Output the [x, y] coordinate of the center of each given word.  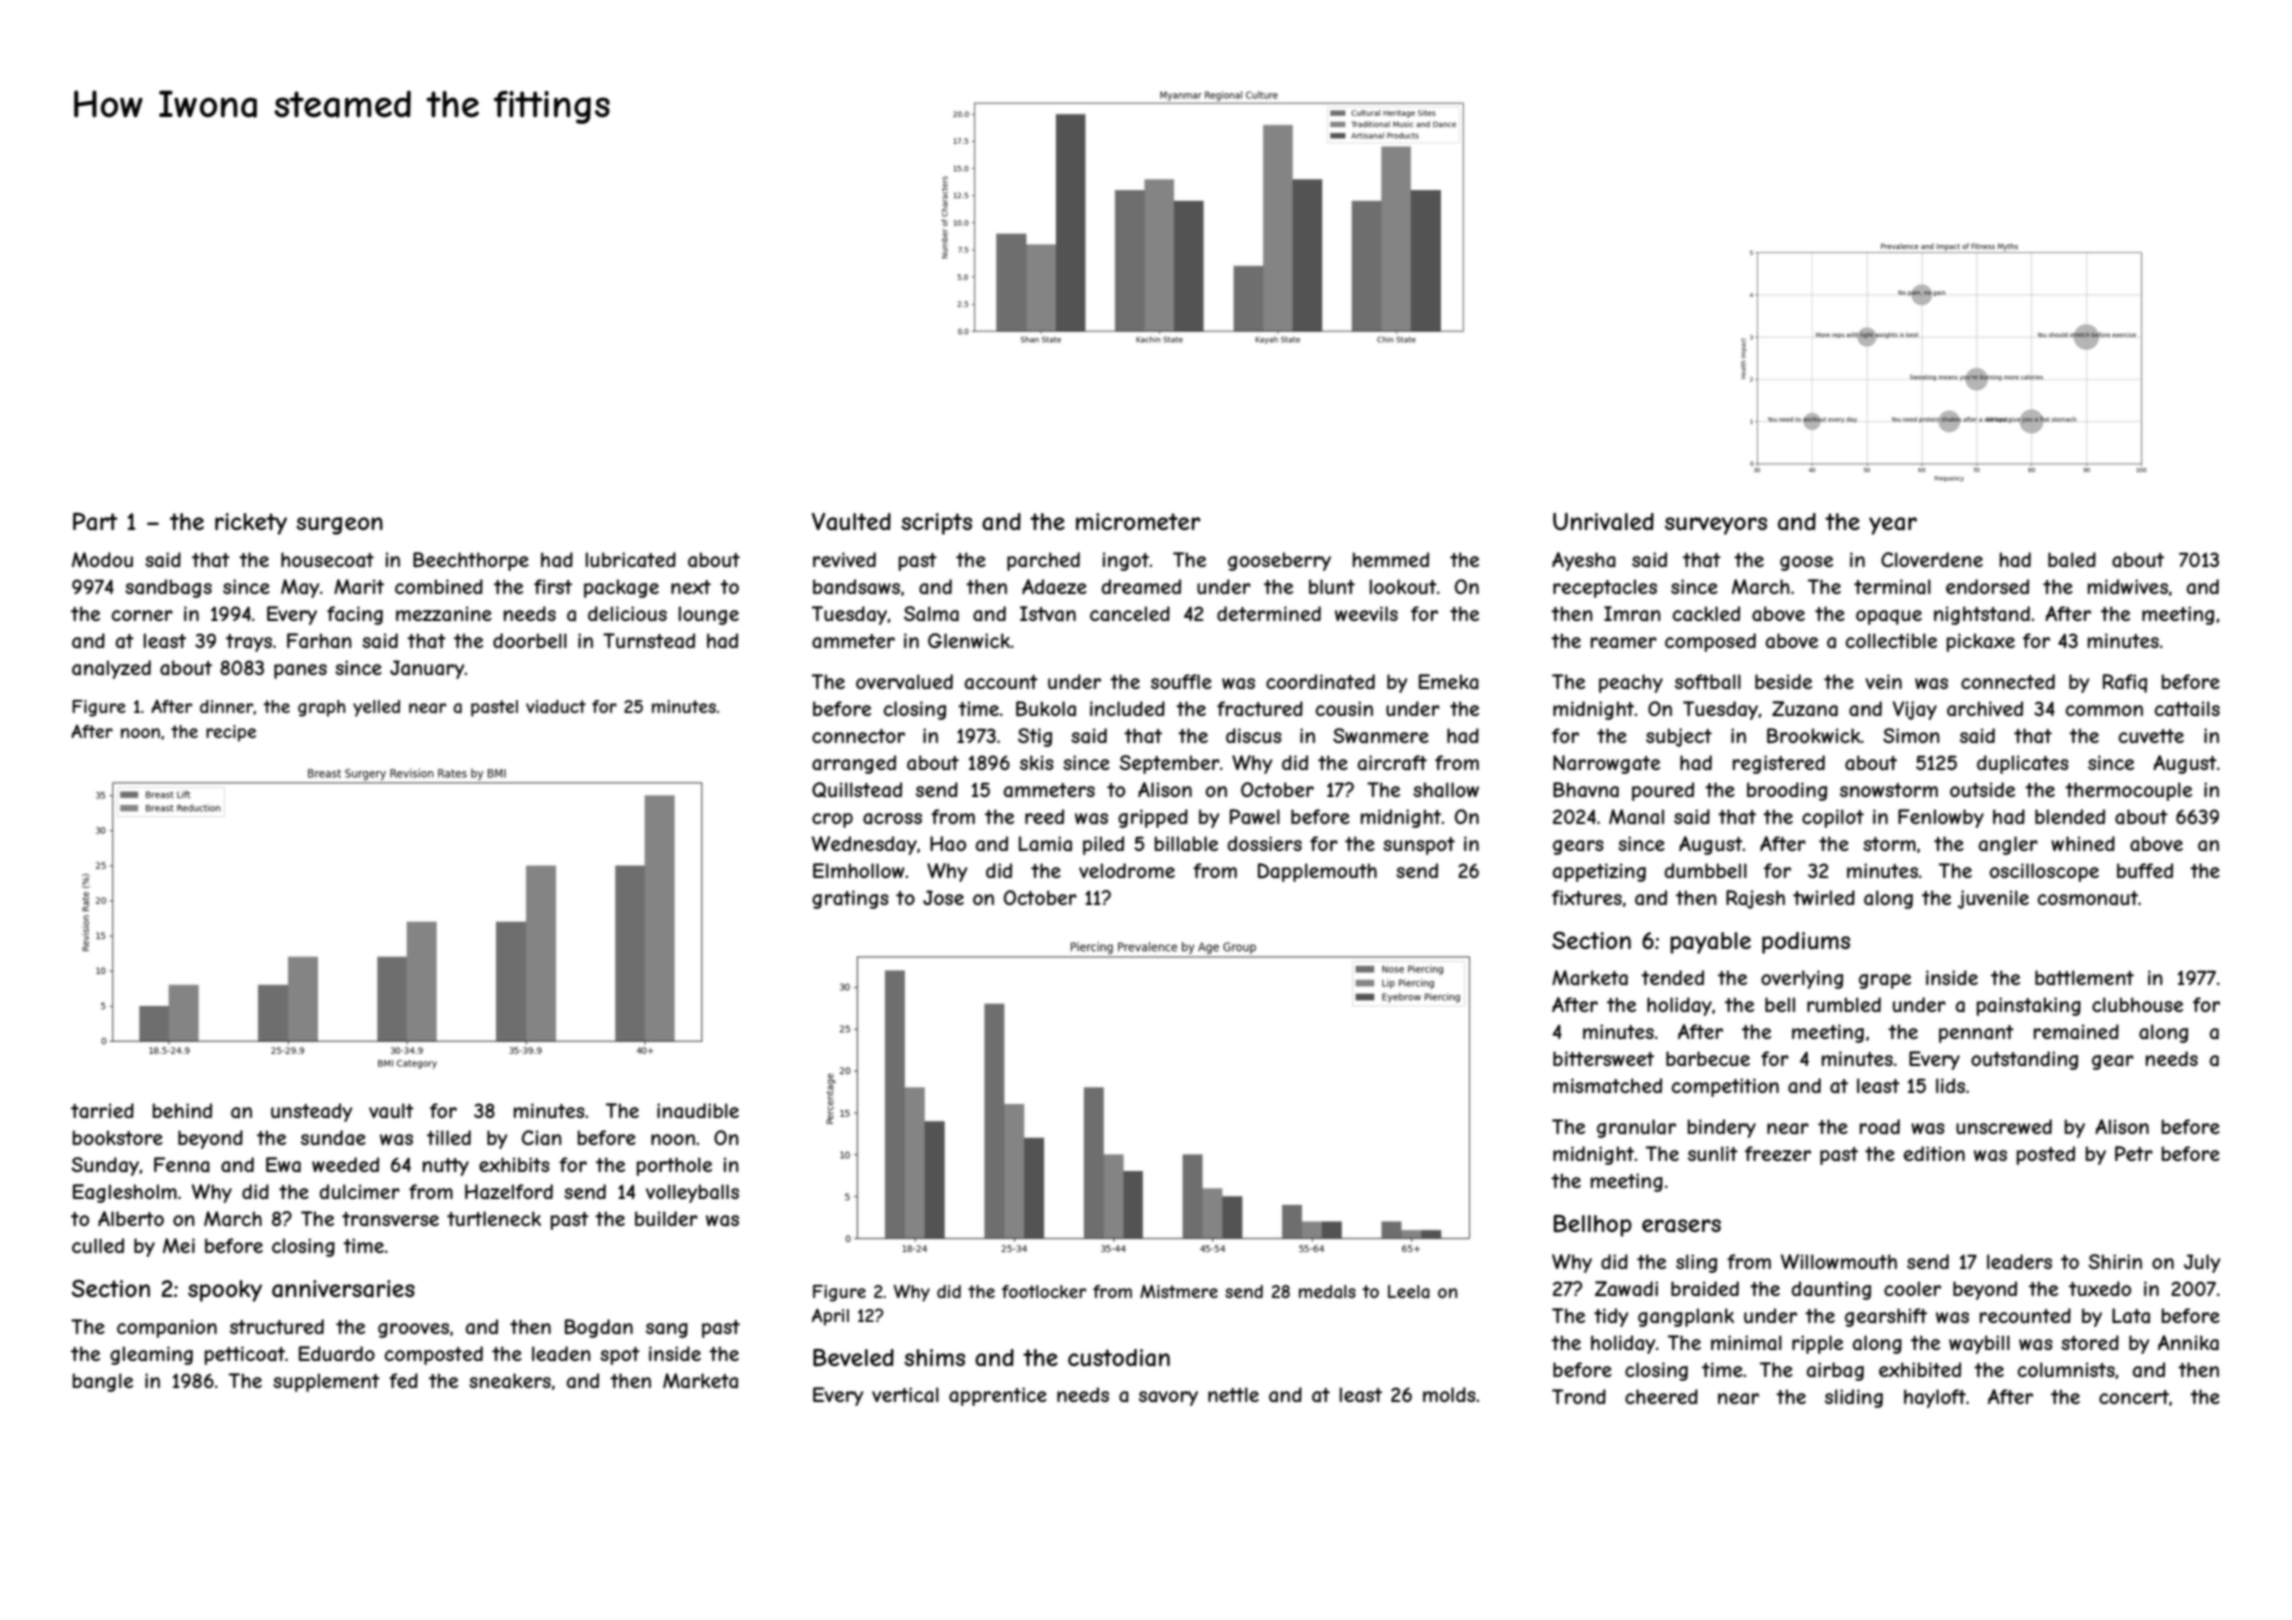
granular [1636, 1128]
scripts [936, 524]
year [1893, 526]
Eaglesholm [125, 1193]
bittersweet [1603, 1058]
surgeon [339, 526]
